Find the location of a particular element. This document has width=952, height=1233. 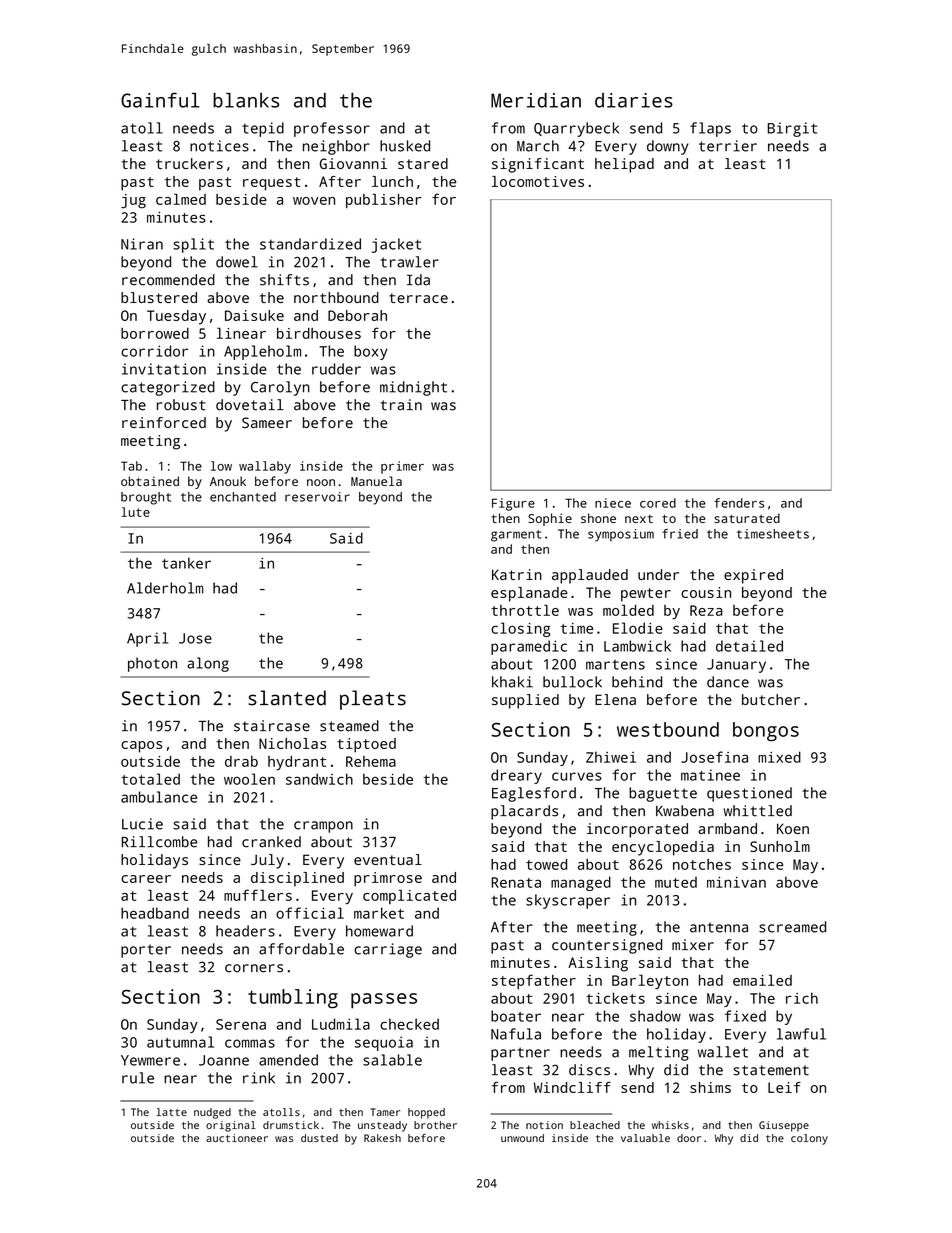

notices is located at coordinates (219, 146).
